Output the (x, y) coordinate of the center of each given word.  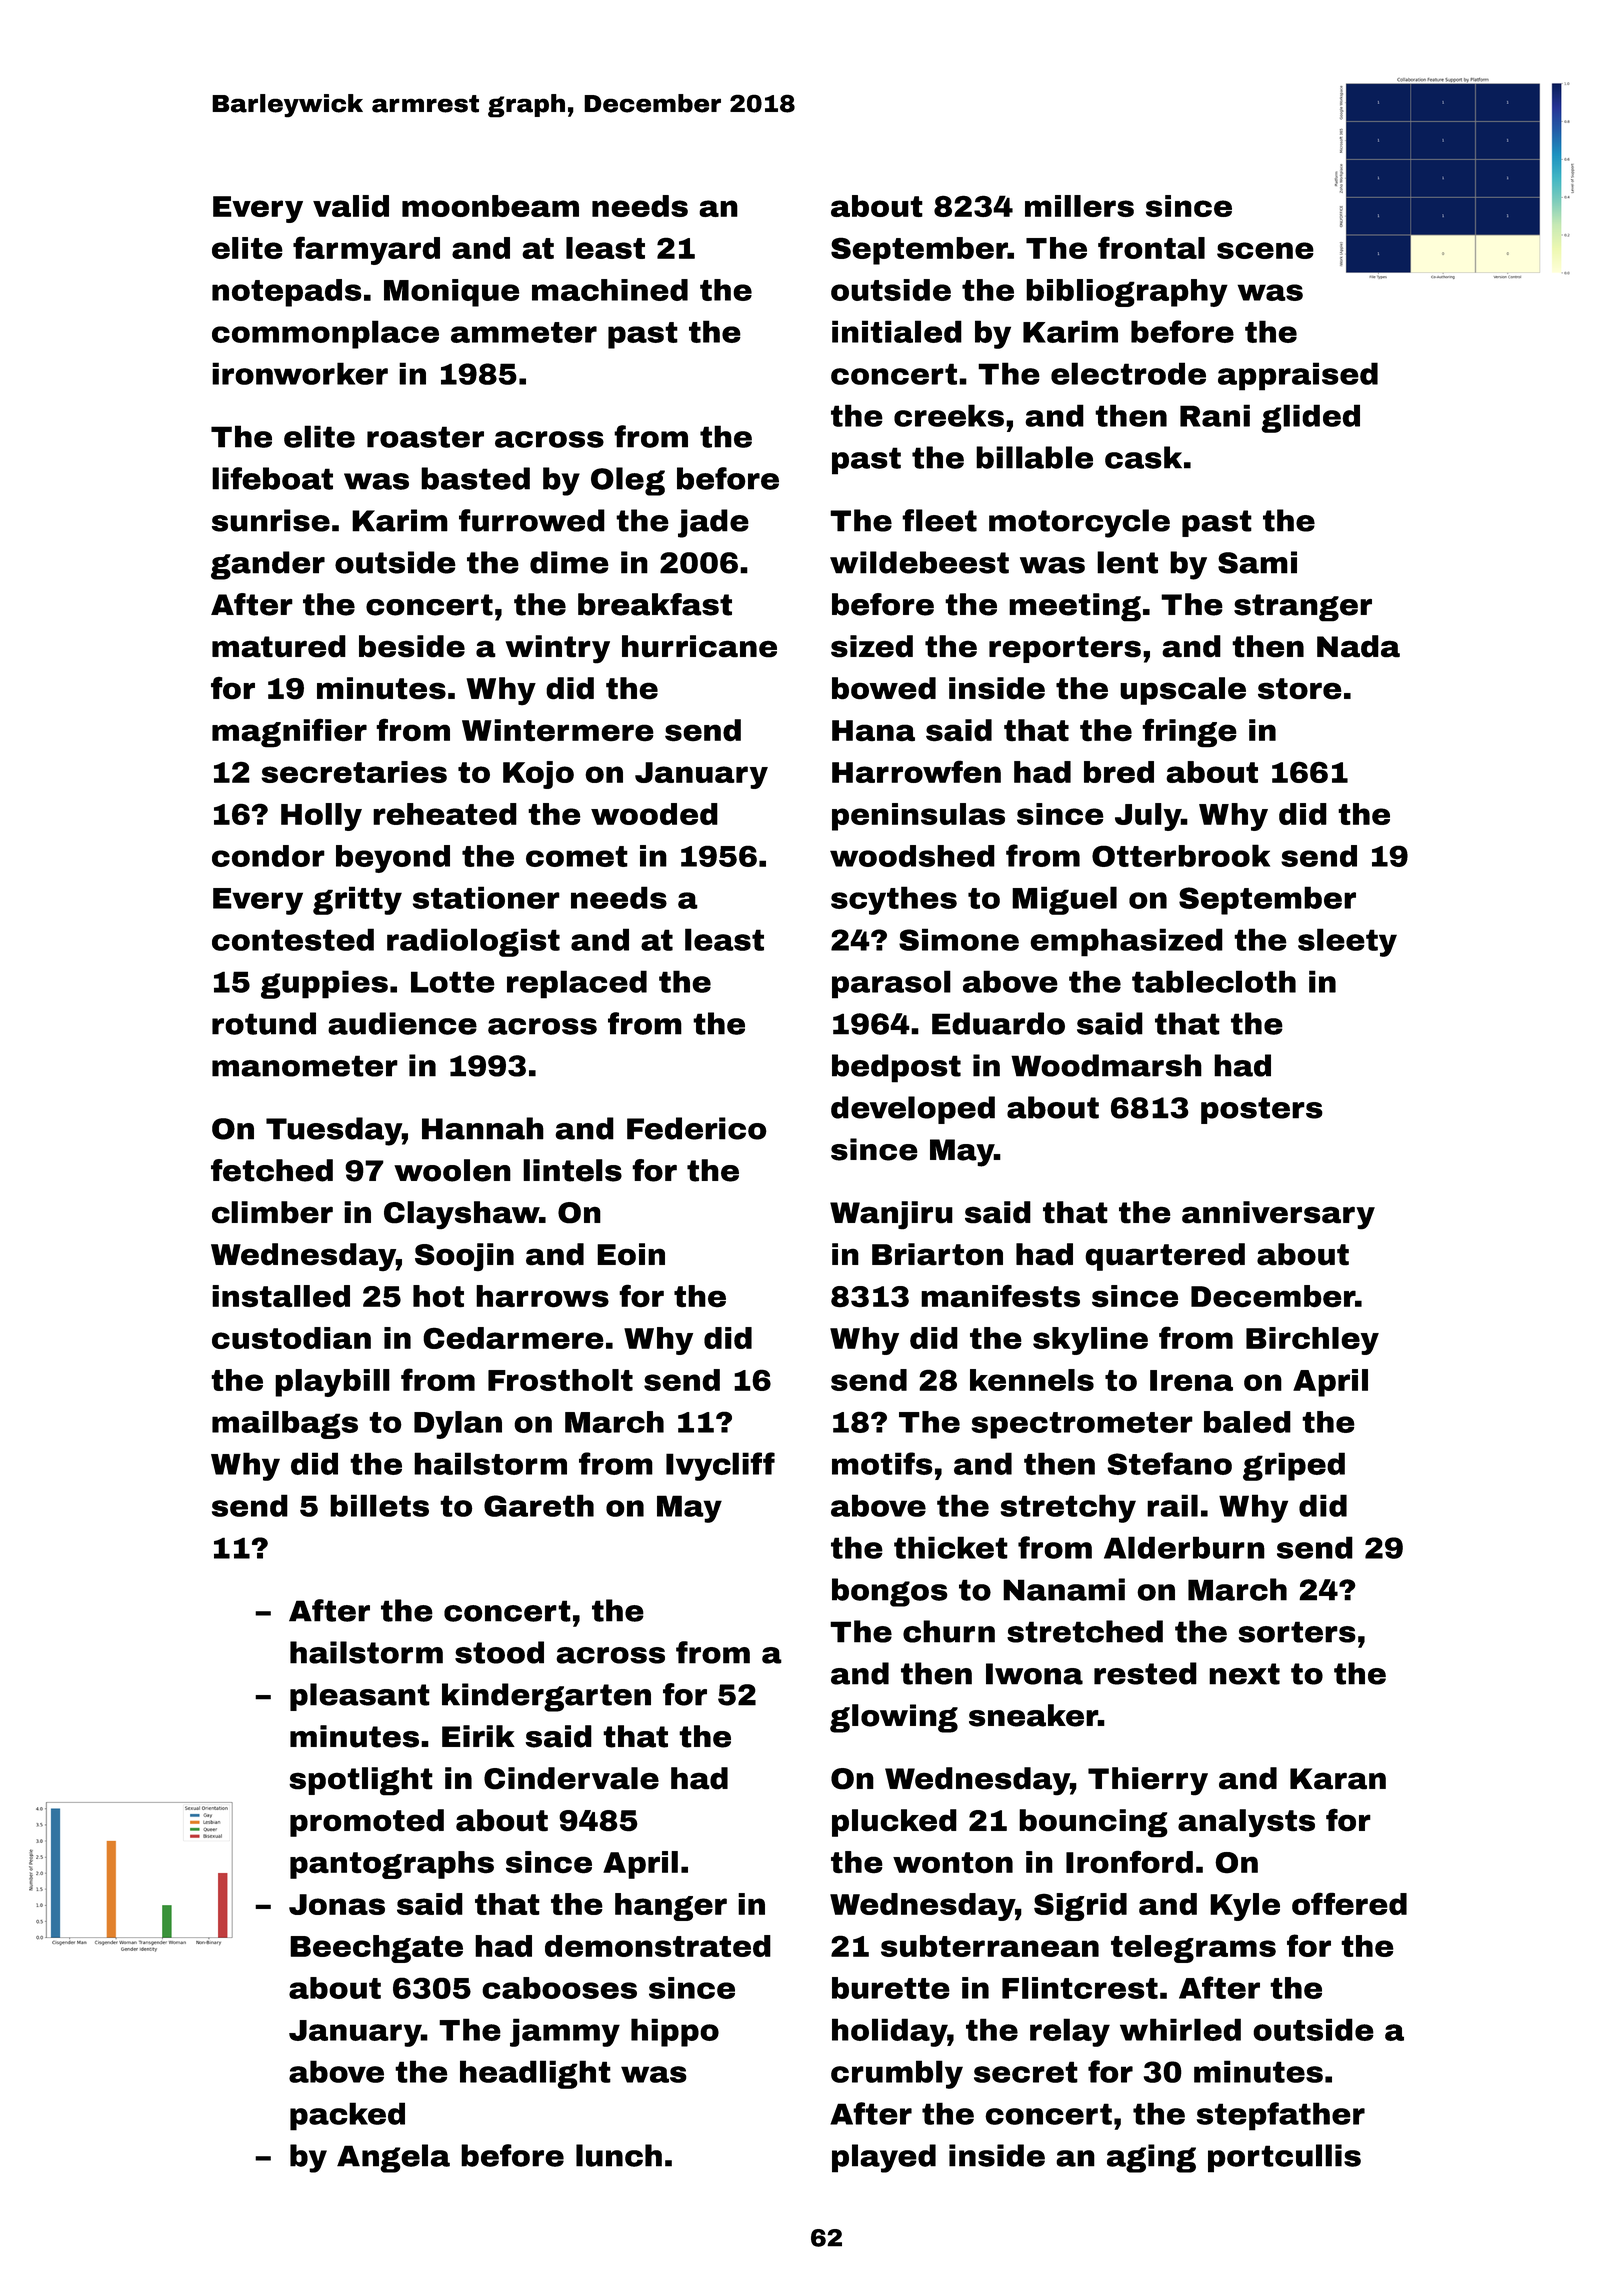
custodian (291, 1338)
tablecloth (1214, 981)
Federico (697, 1128)
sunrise (271, 520)
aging (1151, 2158)
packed (347, 2116)
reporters (1065, 649)
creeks (949, 415)
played (884, 2158)
